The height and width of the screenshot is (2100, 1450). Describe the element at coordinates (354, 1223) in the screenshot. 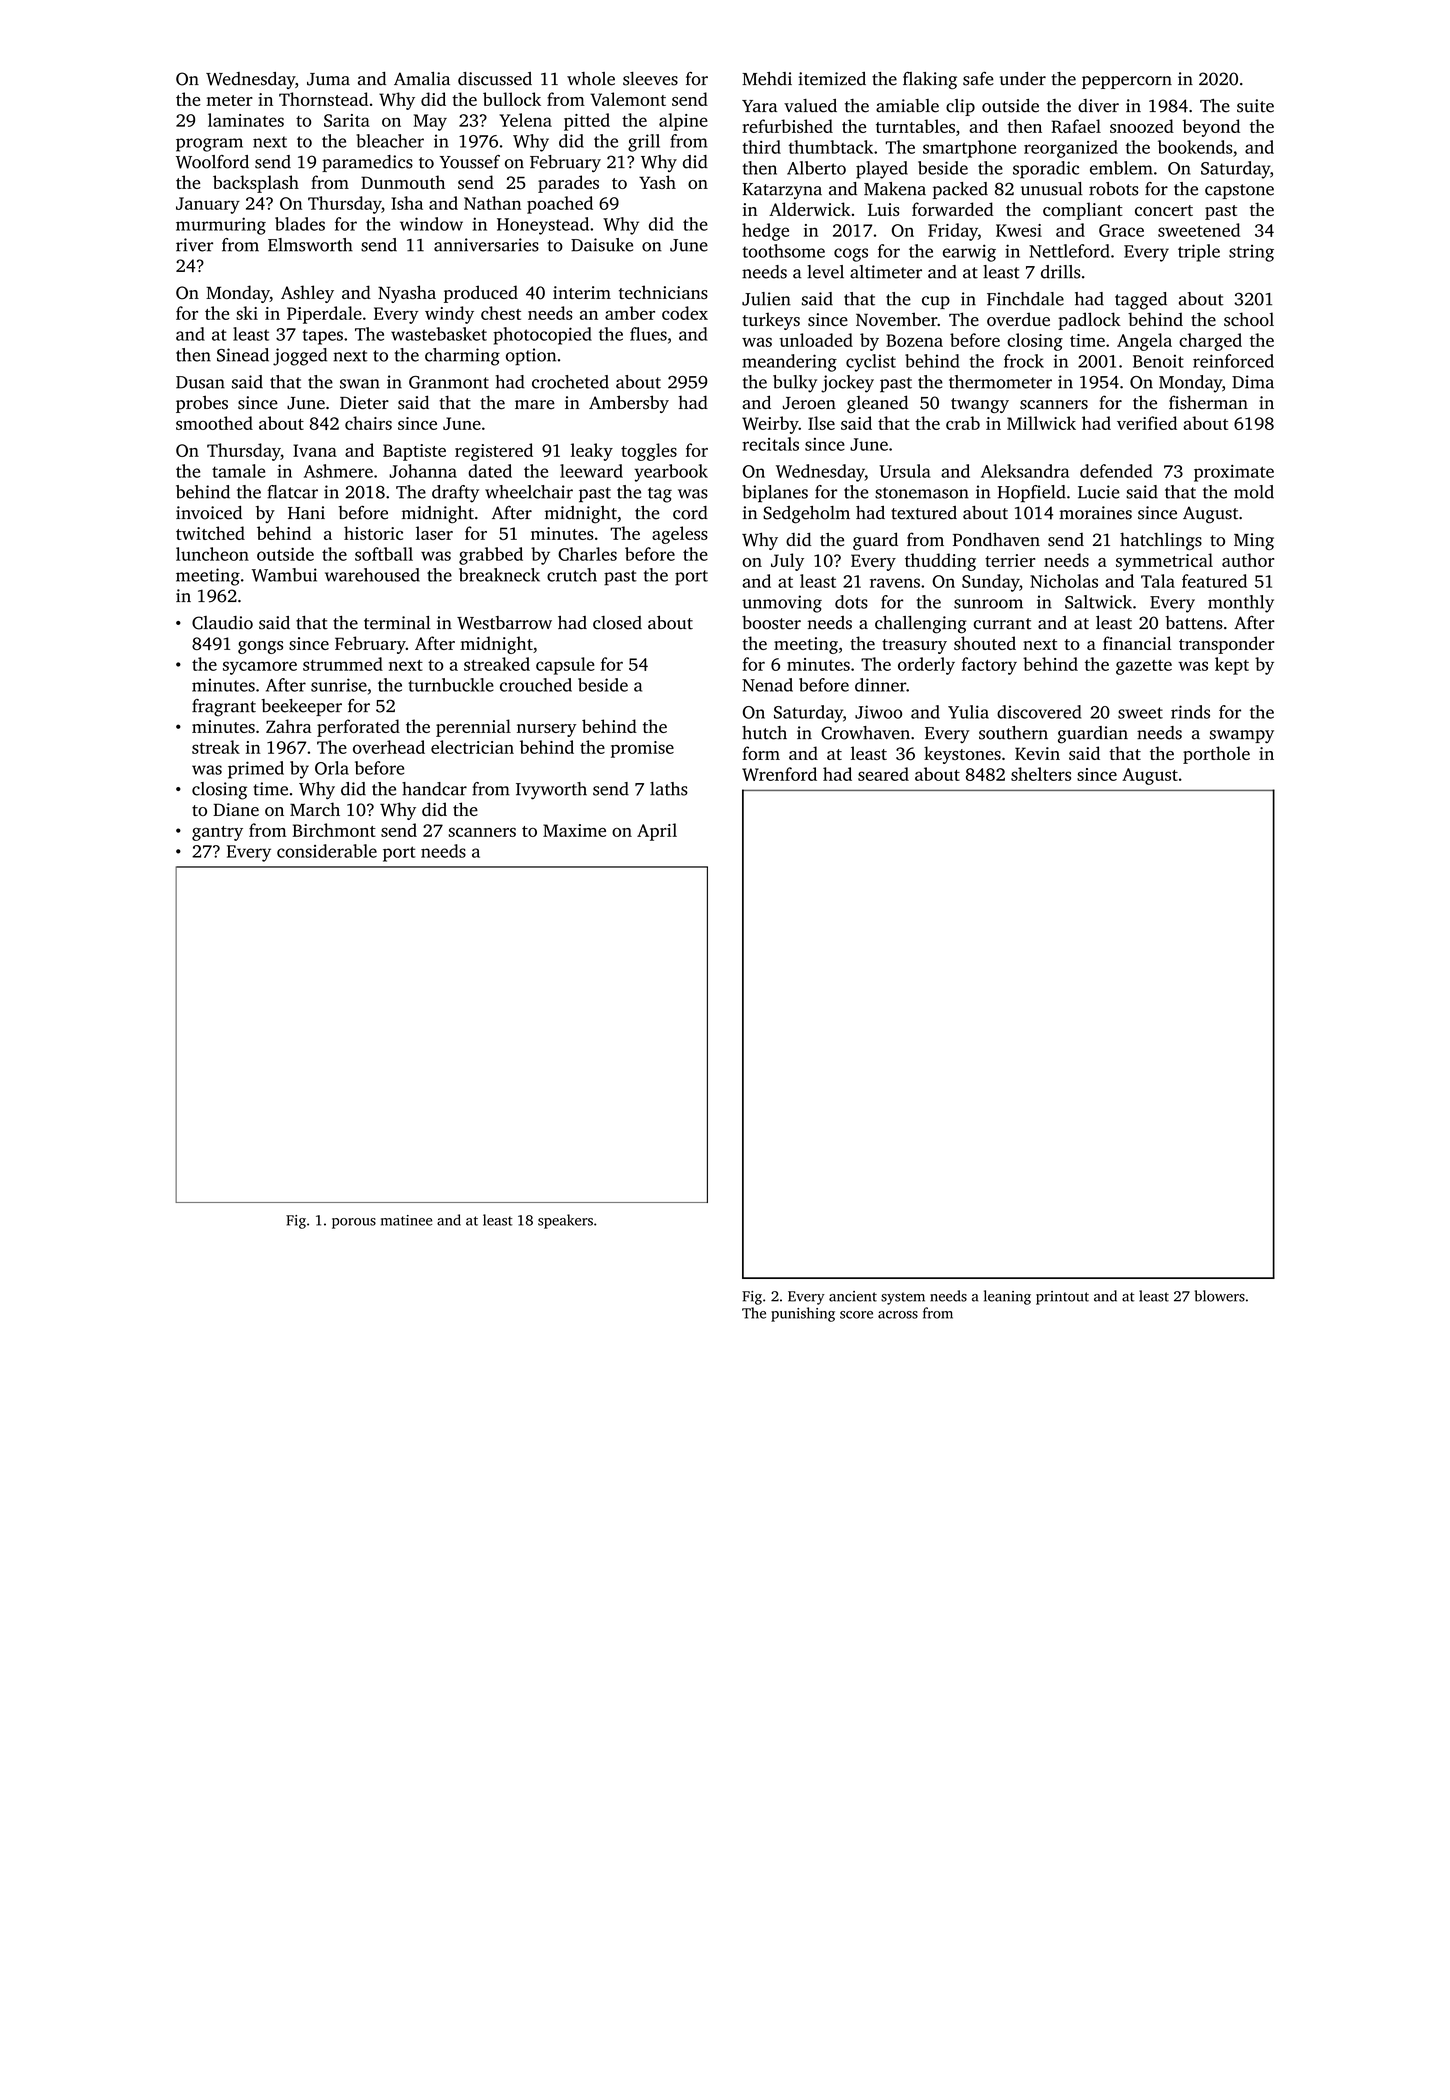

I see `porous` at that location.
